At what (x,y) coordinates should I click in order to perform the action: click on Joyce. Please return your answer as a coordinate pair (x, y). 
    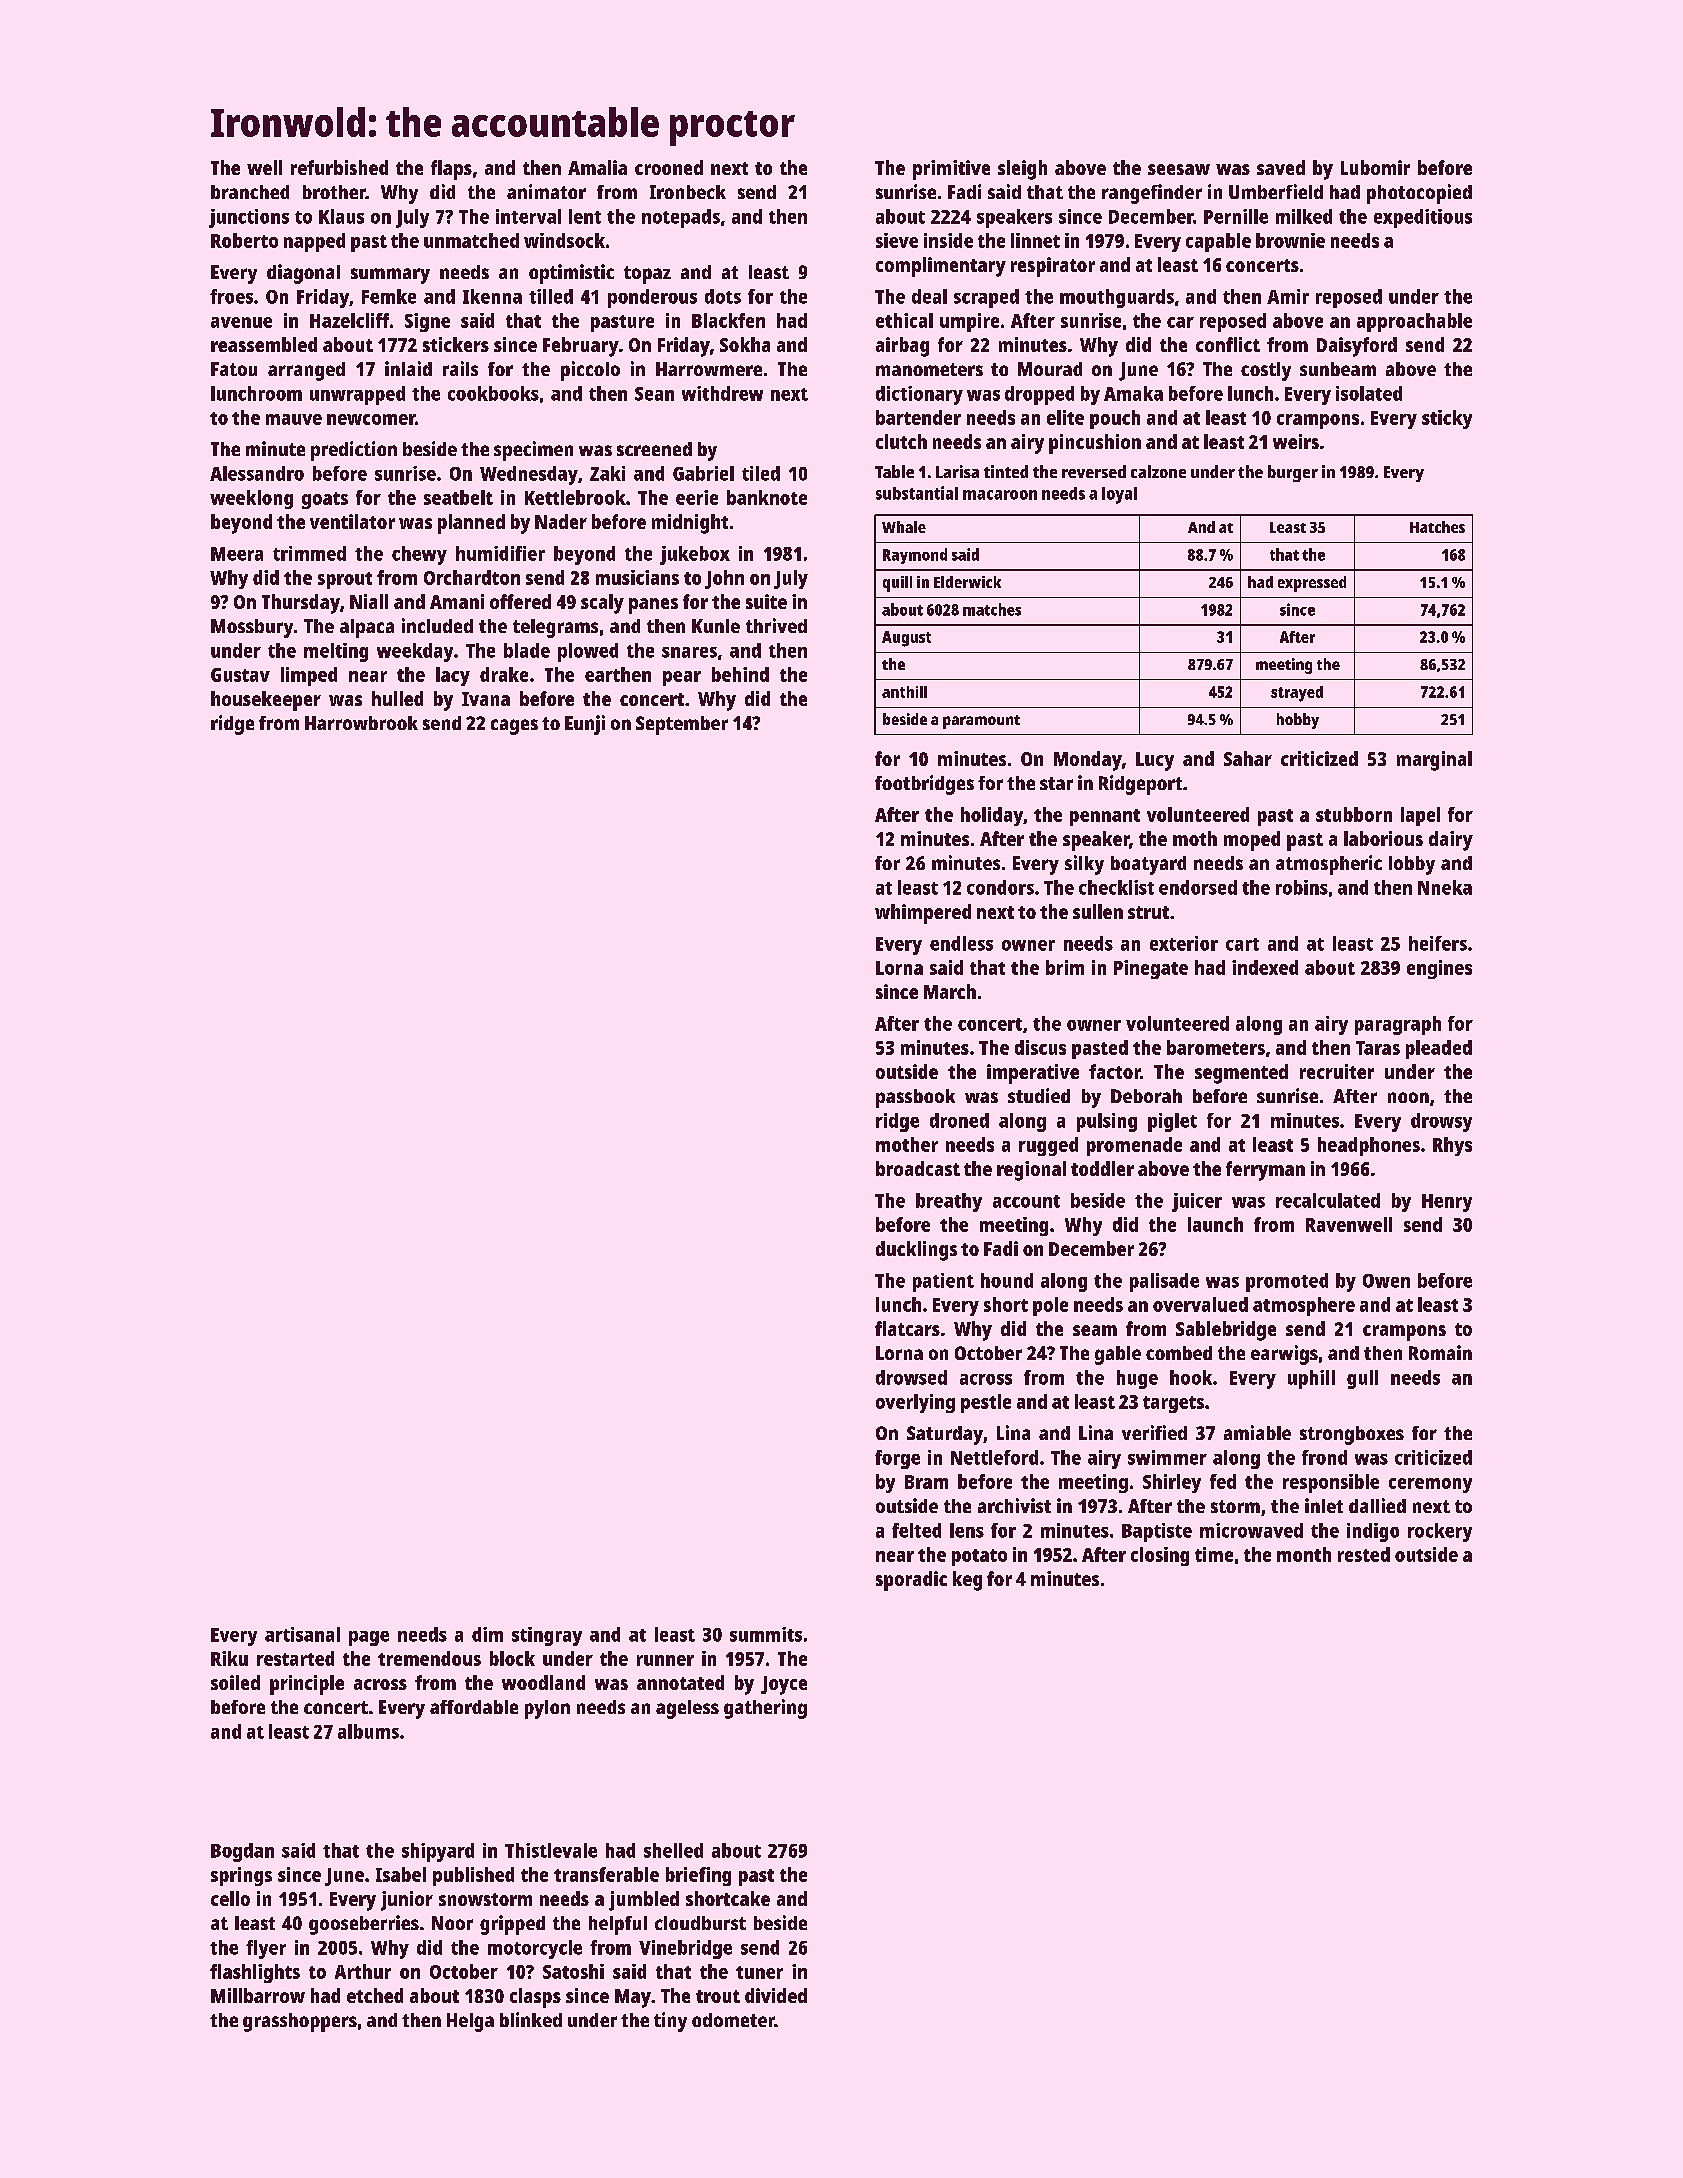
    Looking at the image, I should click on (784, 1685).
